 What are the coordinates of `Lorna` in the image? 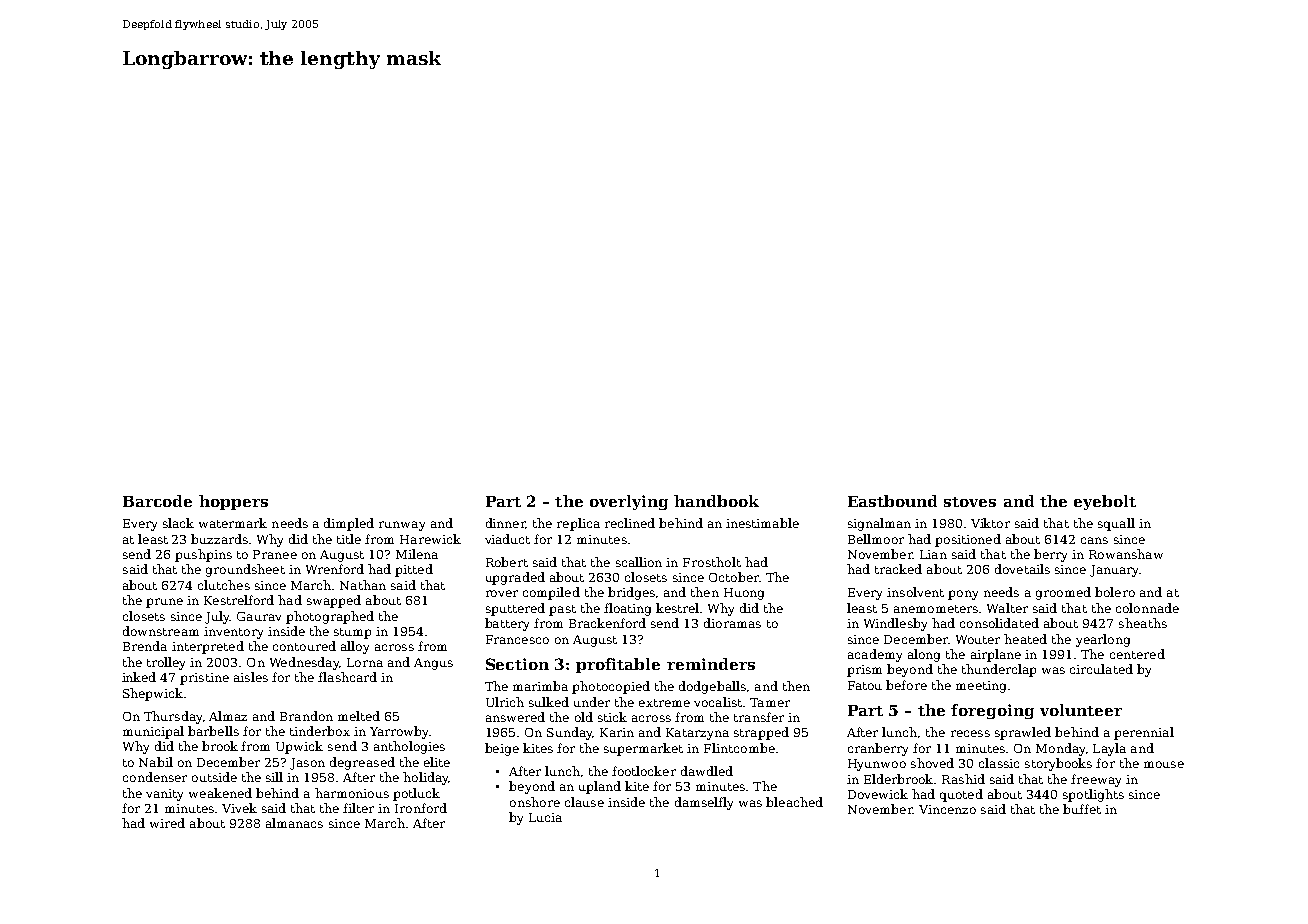 It's located at (365, 662).
